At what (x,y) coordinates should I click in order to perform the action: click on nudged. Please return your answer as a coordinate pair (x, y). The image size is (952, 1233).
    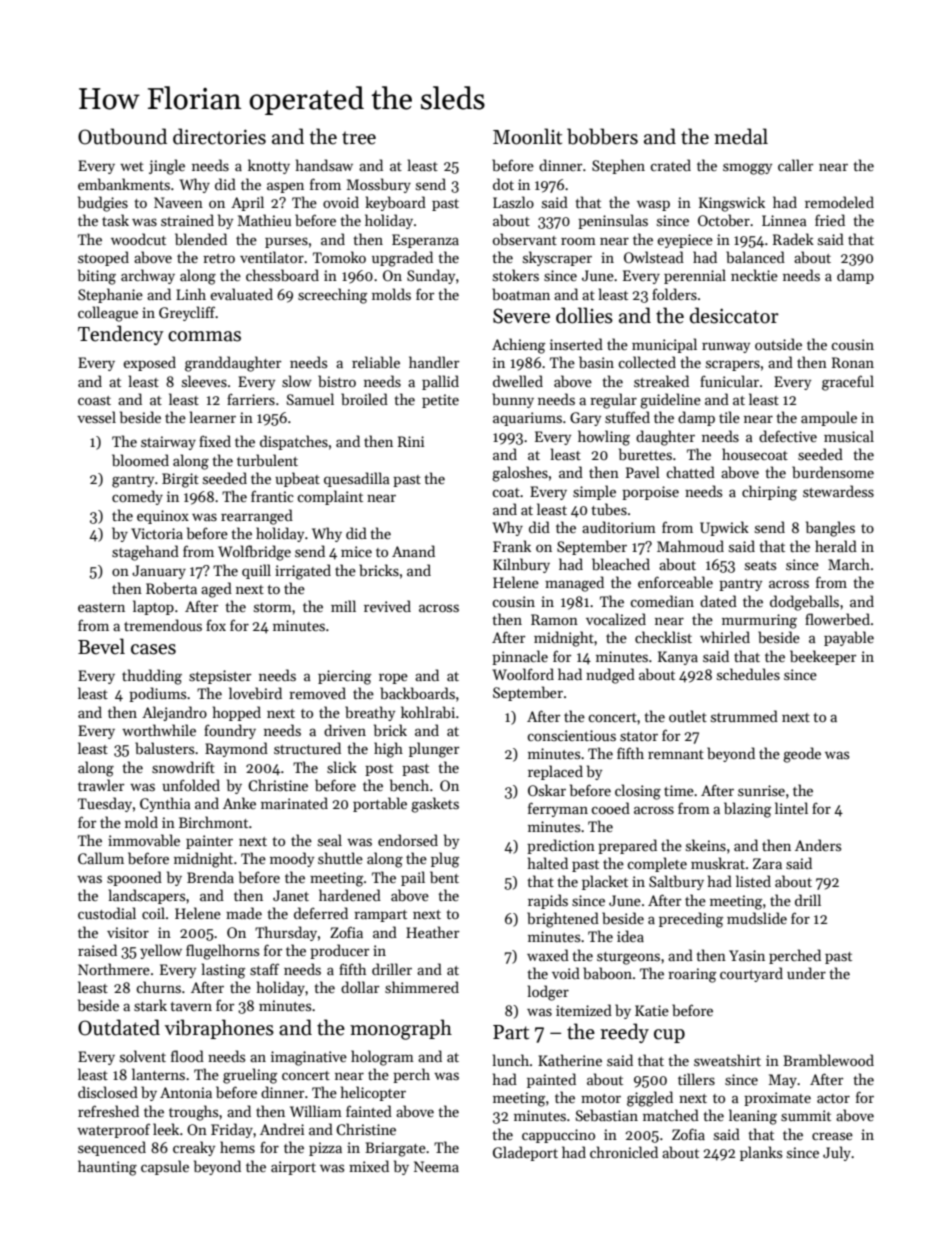
    Looking at the image, I should click on (610, 676).
